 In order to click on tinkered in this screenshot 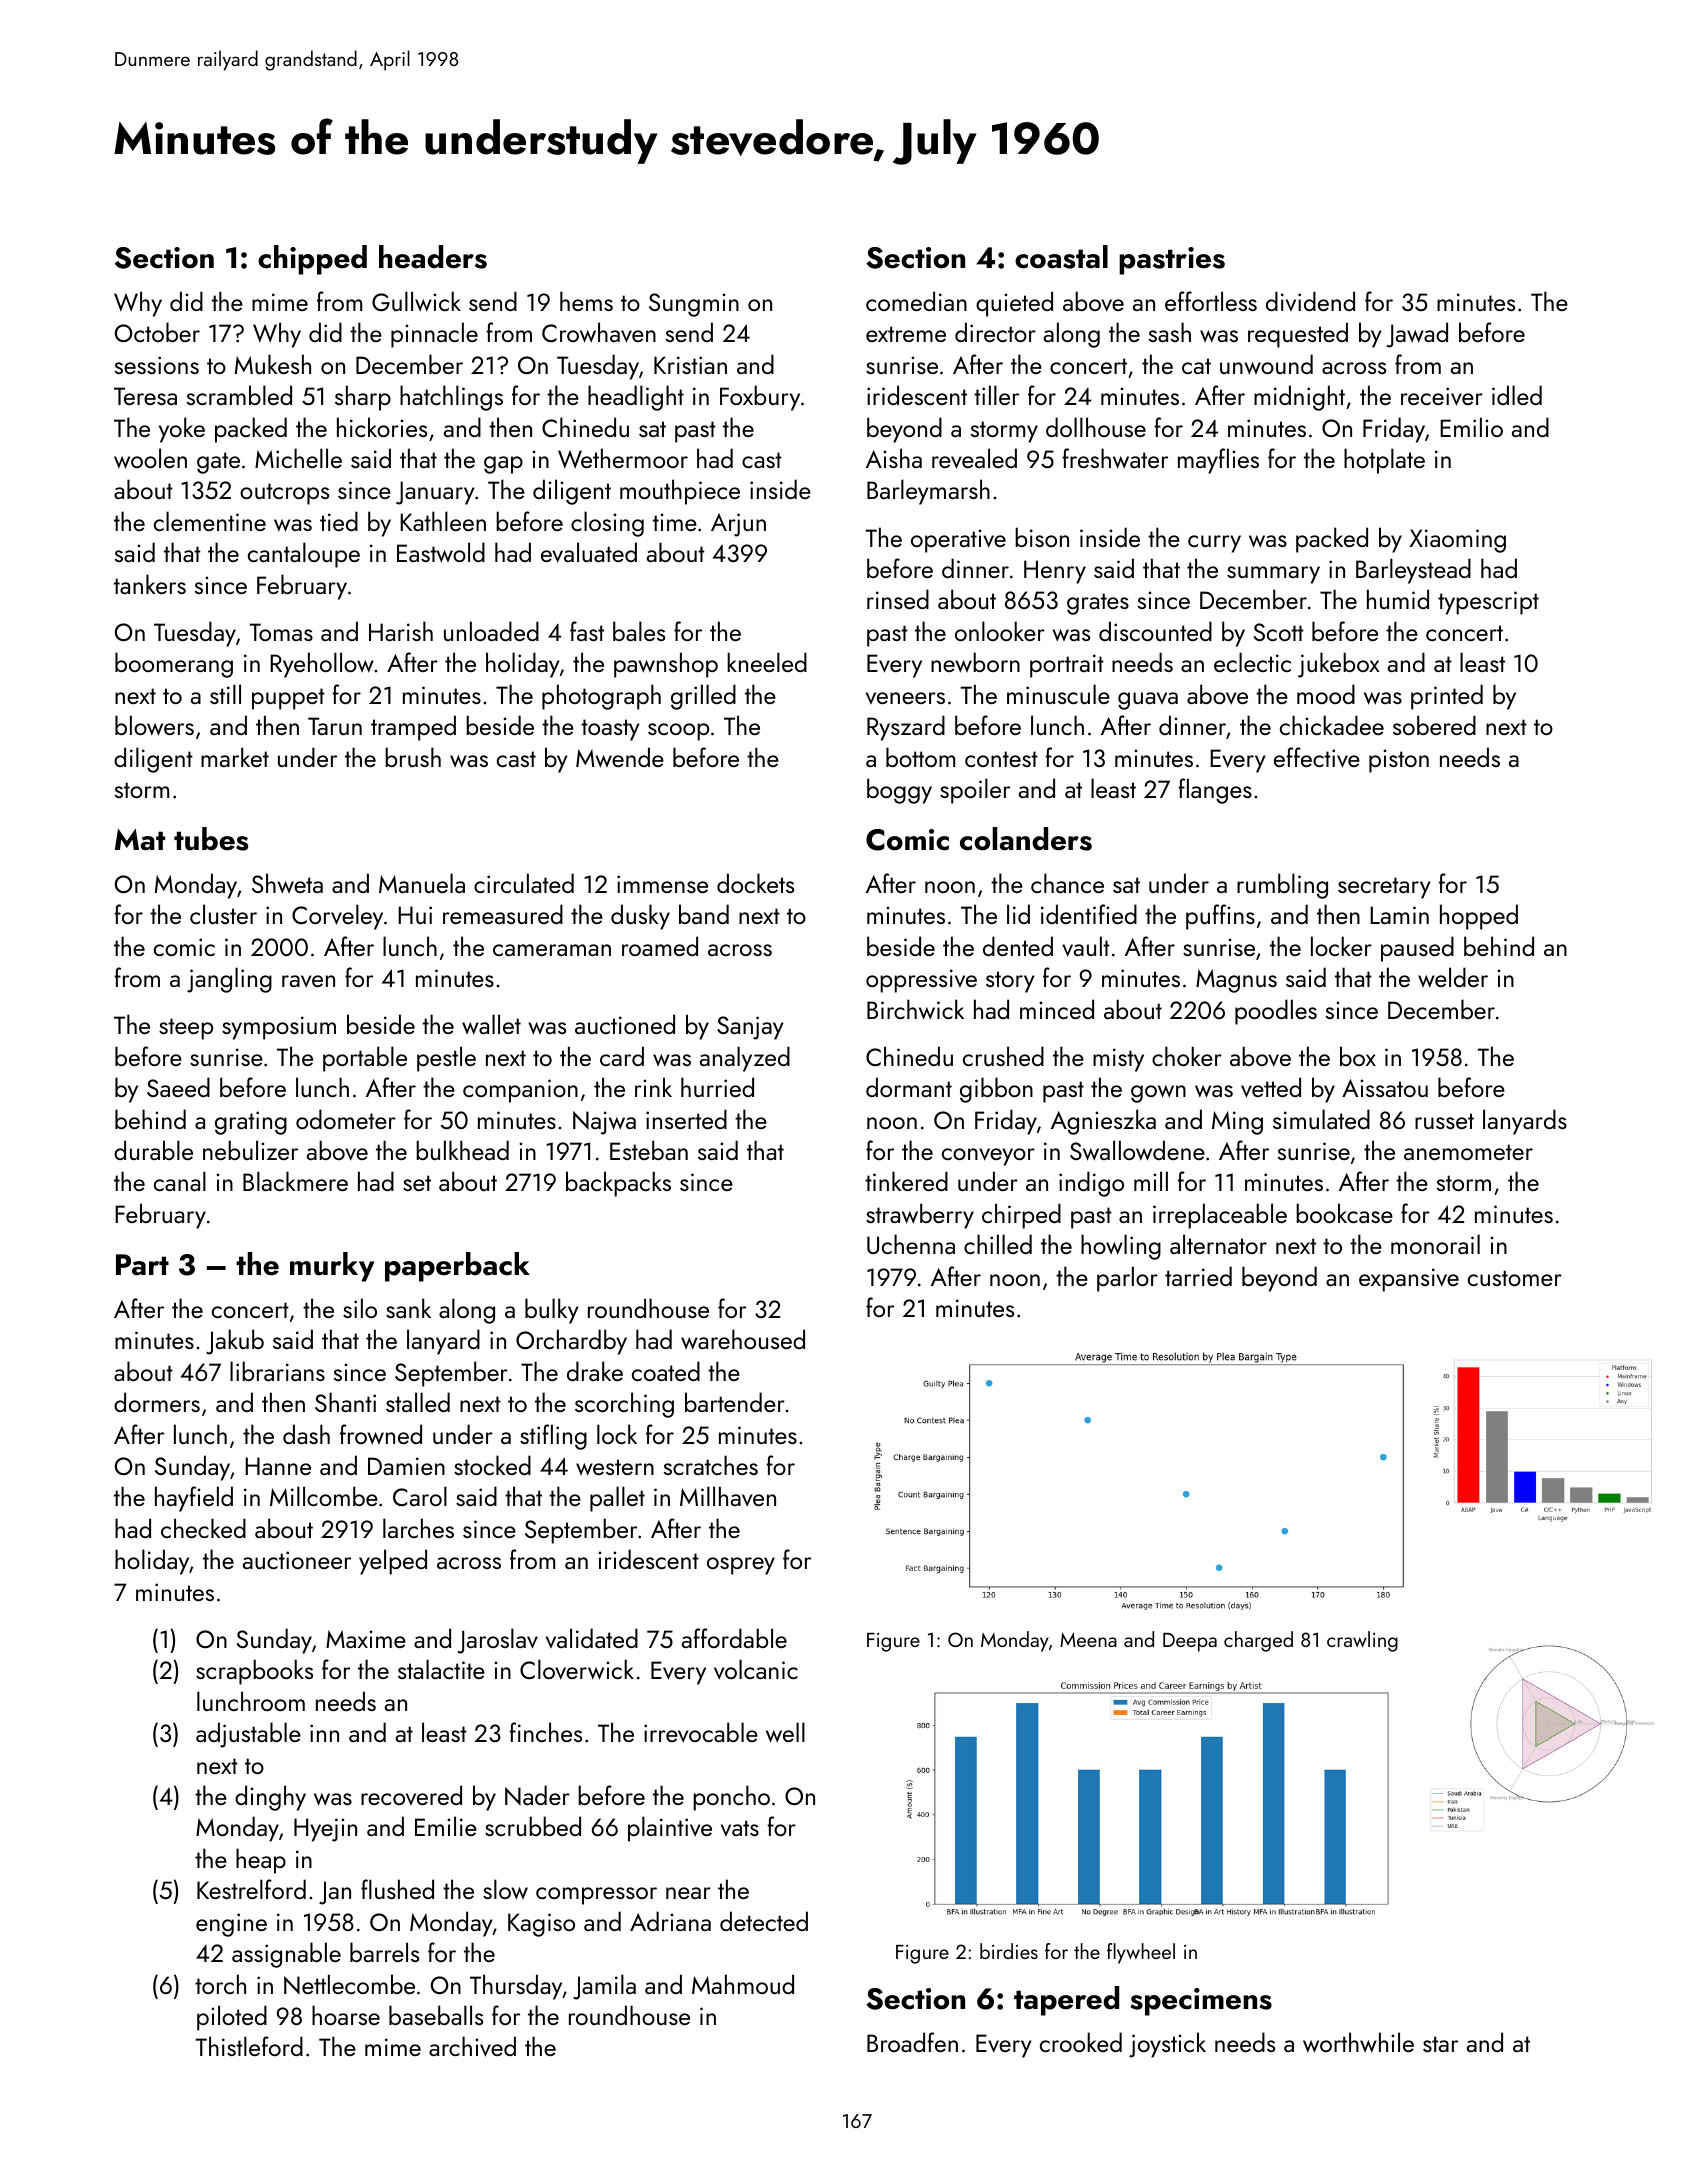, I will do `click(906, 1181)`.
